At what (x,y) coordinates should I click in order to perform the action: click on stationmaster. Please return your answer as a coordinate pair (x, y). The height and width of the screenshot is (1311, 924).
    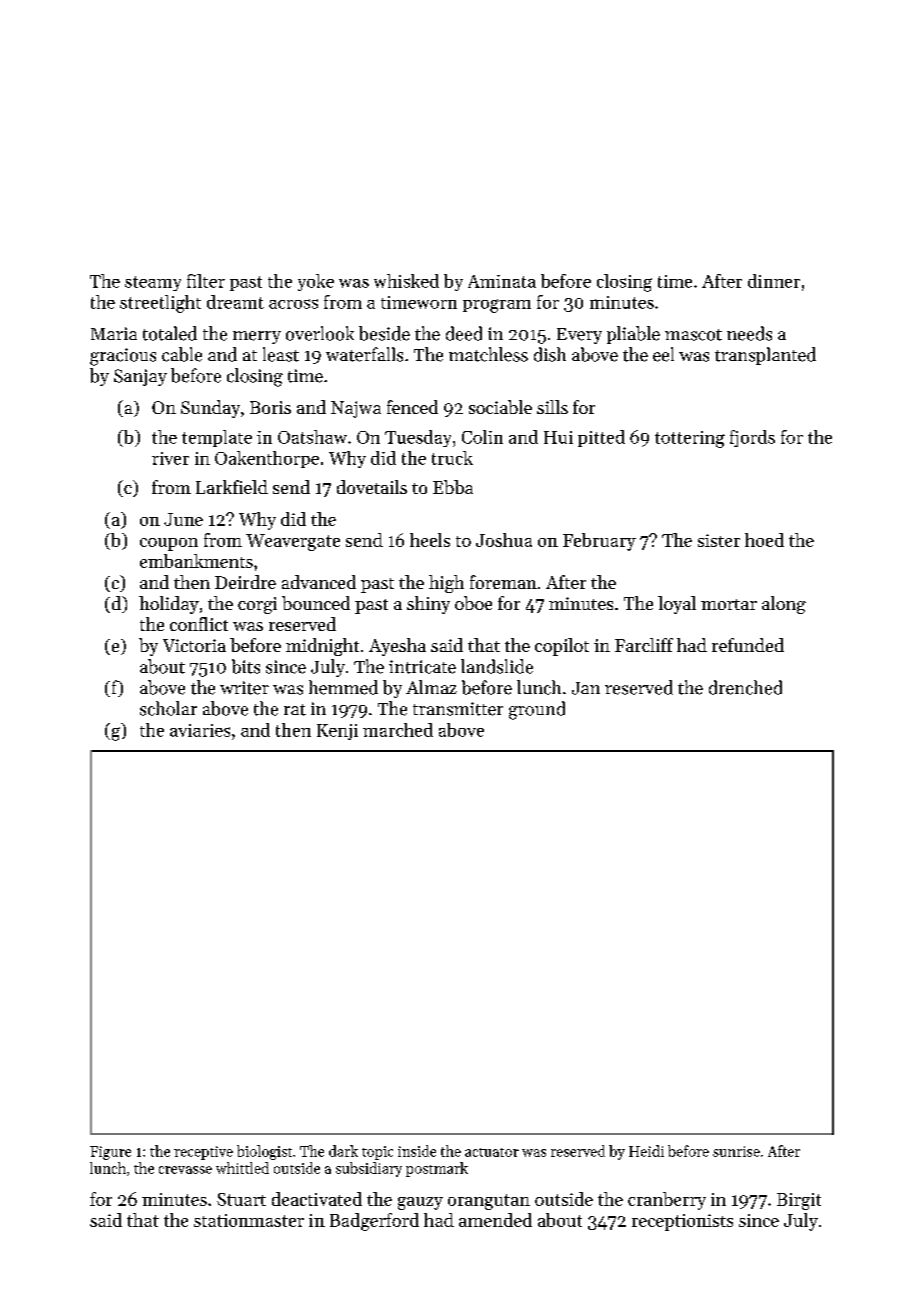
    Looking at the image, I should click on (249, 1220).
